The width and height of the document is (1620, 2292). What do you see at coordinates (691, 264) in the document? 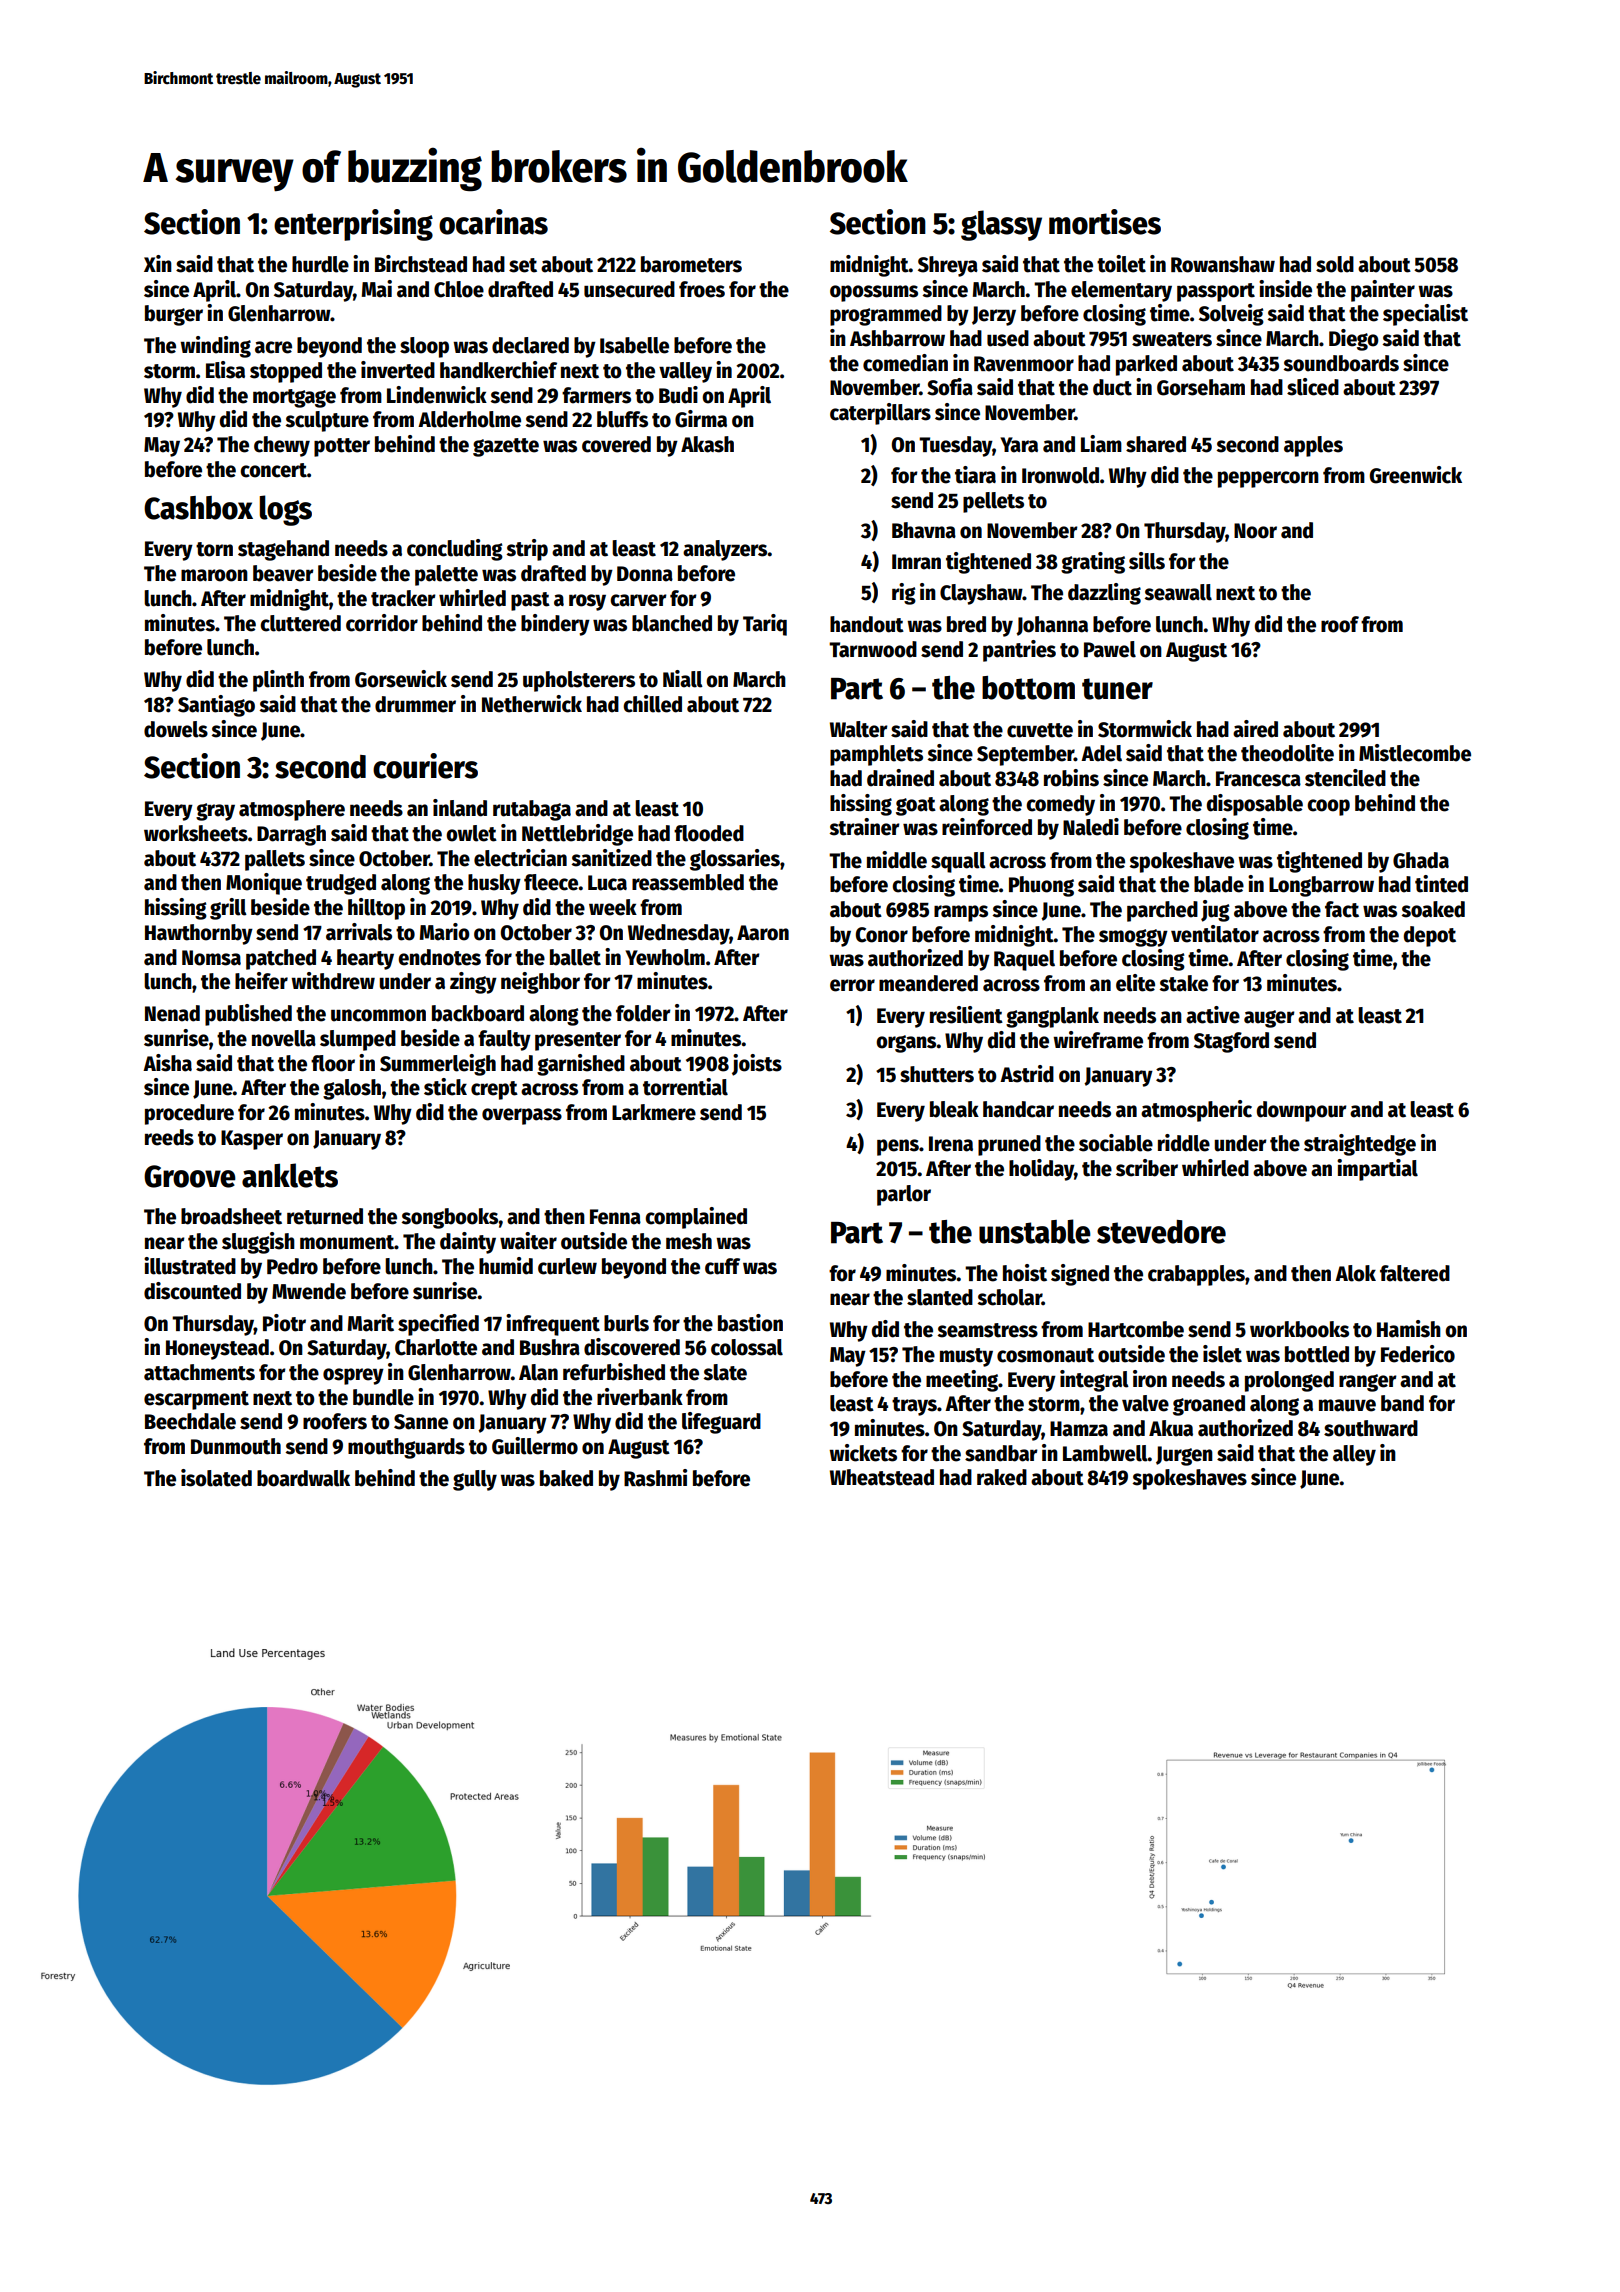
I see `barometers` at bounding box center [691, 264].
